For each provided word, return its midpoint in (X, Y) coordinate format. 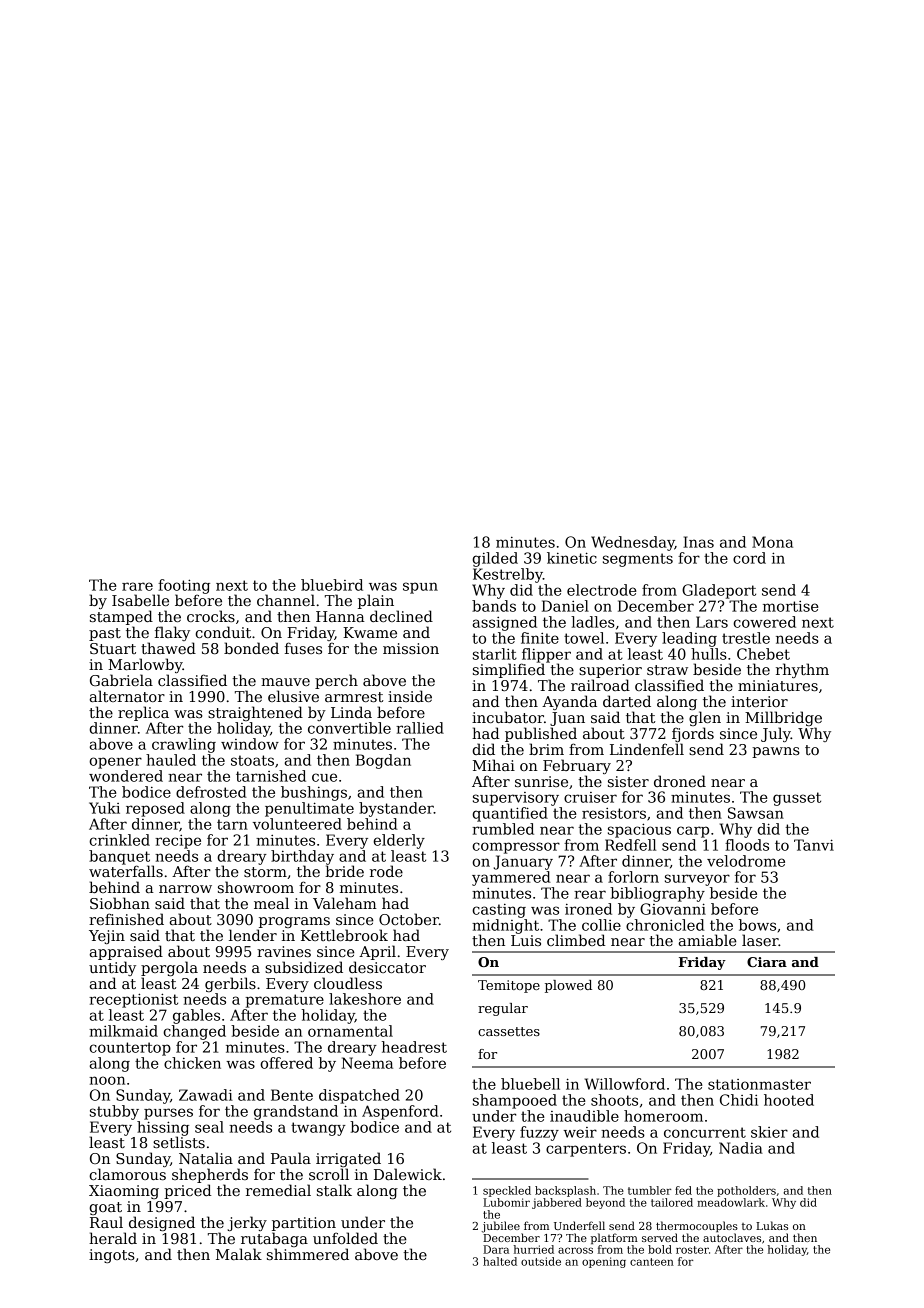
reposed (155, 809)
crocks (211, 616)
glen (705, 718)
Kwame (370, 632)
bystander (396, 809)
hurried (534, 1249)
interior (759, 701)
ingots (112, 1256)
